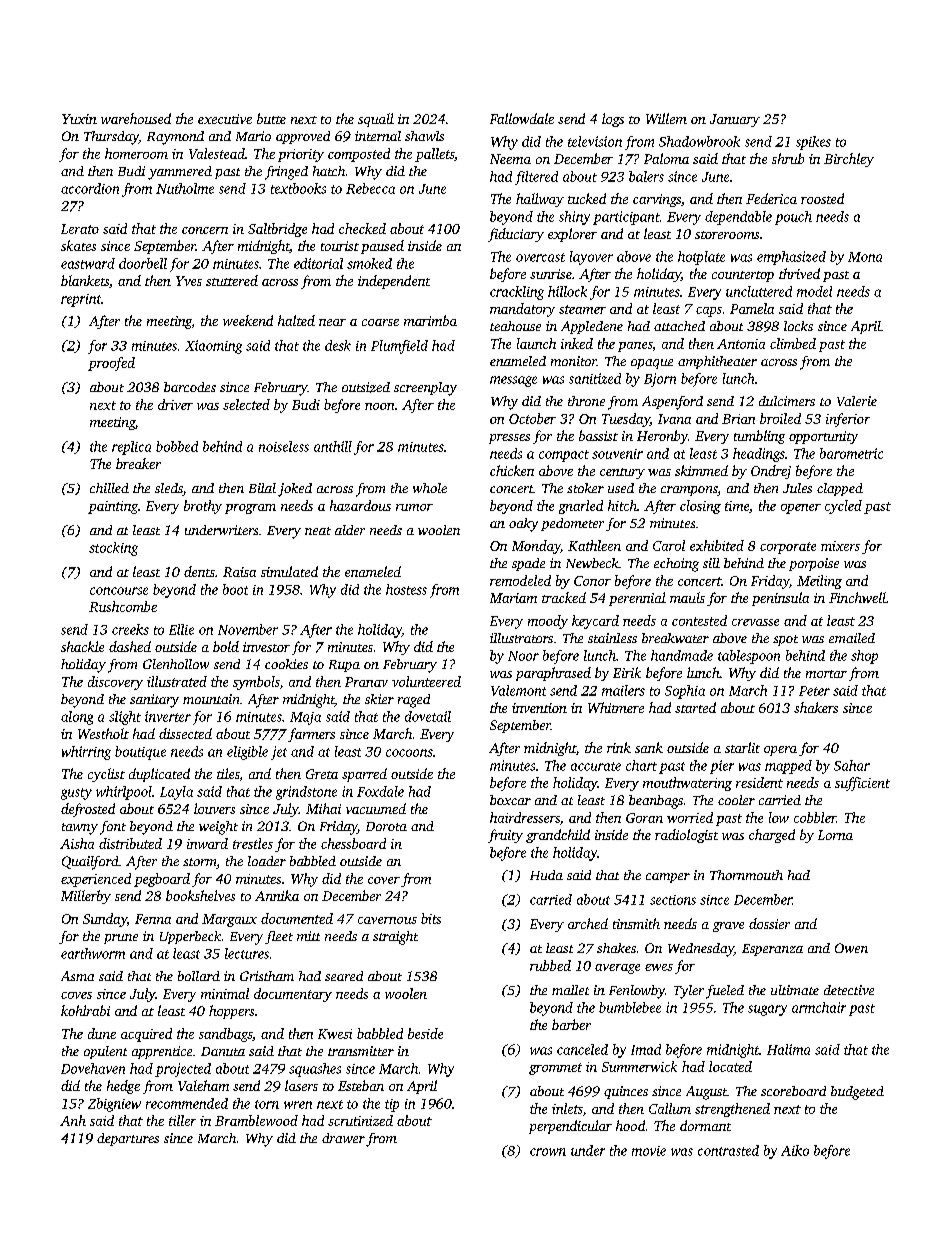 This screenshot has width=952, height=1233. What do you see at coordinates (414, 507) in the screenshot?
I see `rumor` at bounding box center [414, 507].
